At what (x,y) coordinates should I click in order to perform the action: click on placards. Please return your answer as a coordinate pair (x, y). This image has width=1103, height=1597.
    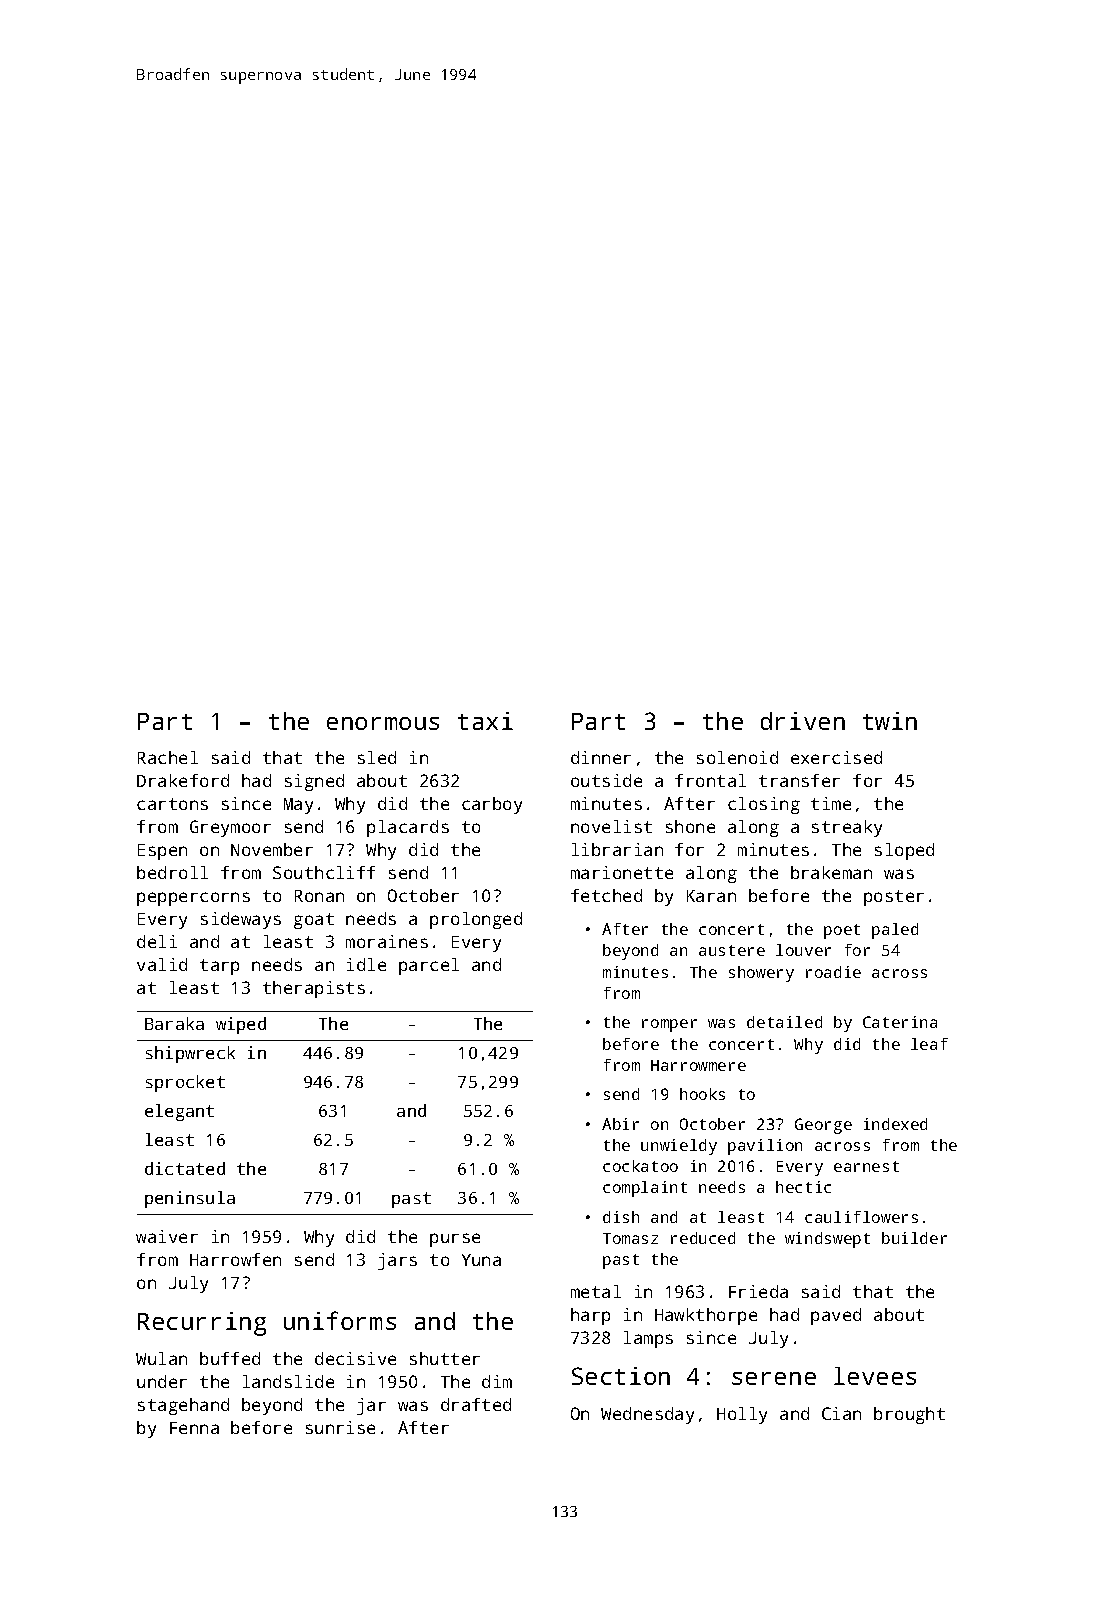
    Looking at the image, I should click on (408, 828).
